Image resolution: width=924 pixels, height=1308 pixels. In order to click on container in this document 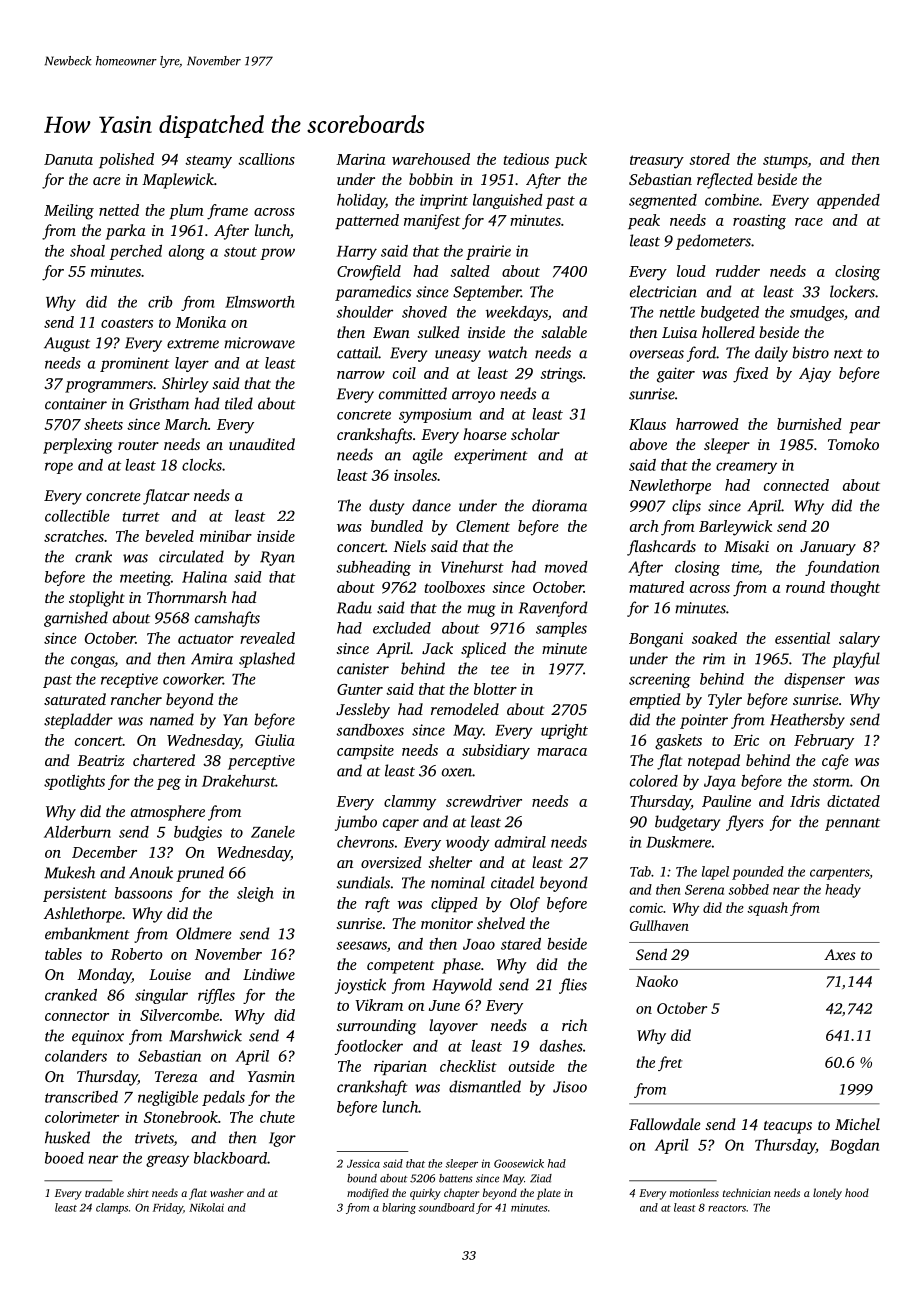, I will do `click(76, 404)`.
